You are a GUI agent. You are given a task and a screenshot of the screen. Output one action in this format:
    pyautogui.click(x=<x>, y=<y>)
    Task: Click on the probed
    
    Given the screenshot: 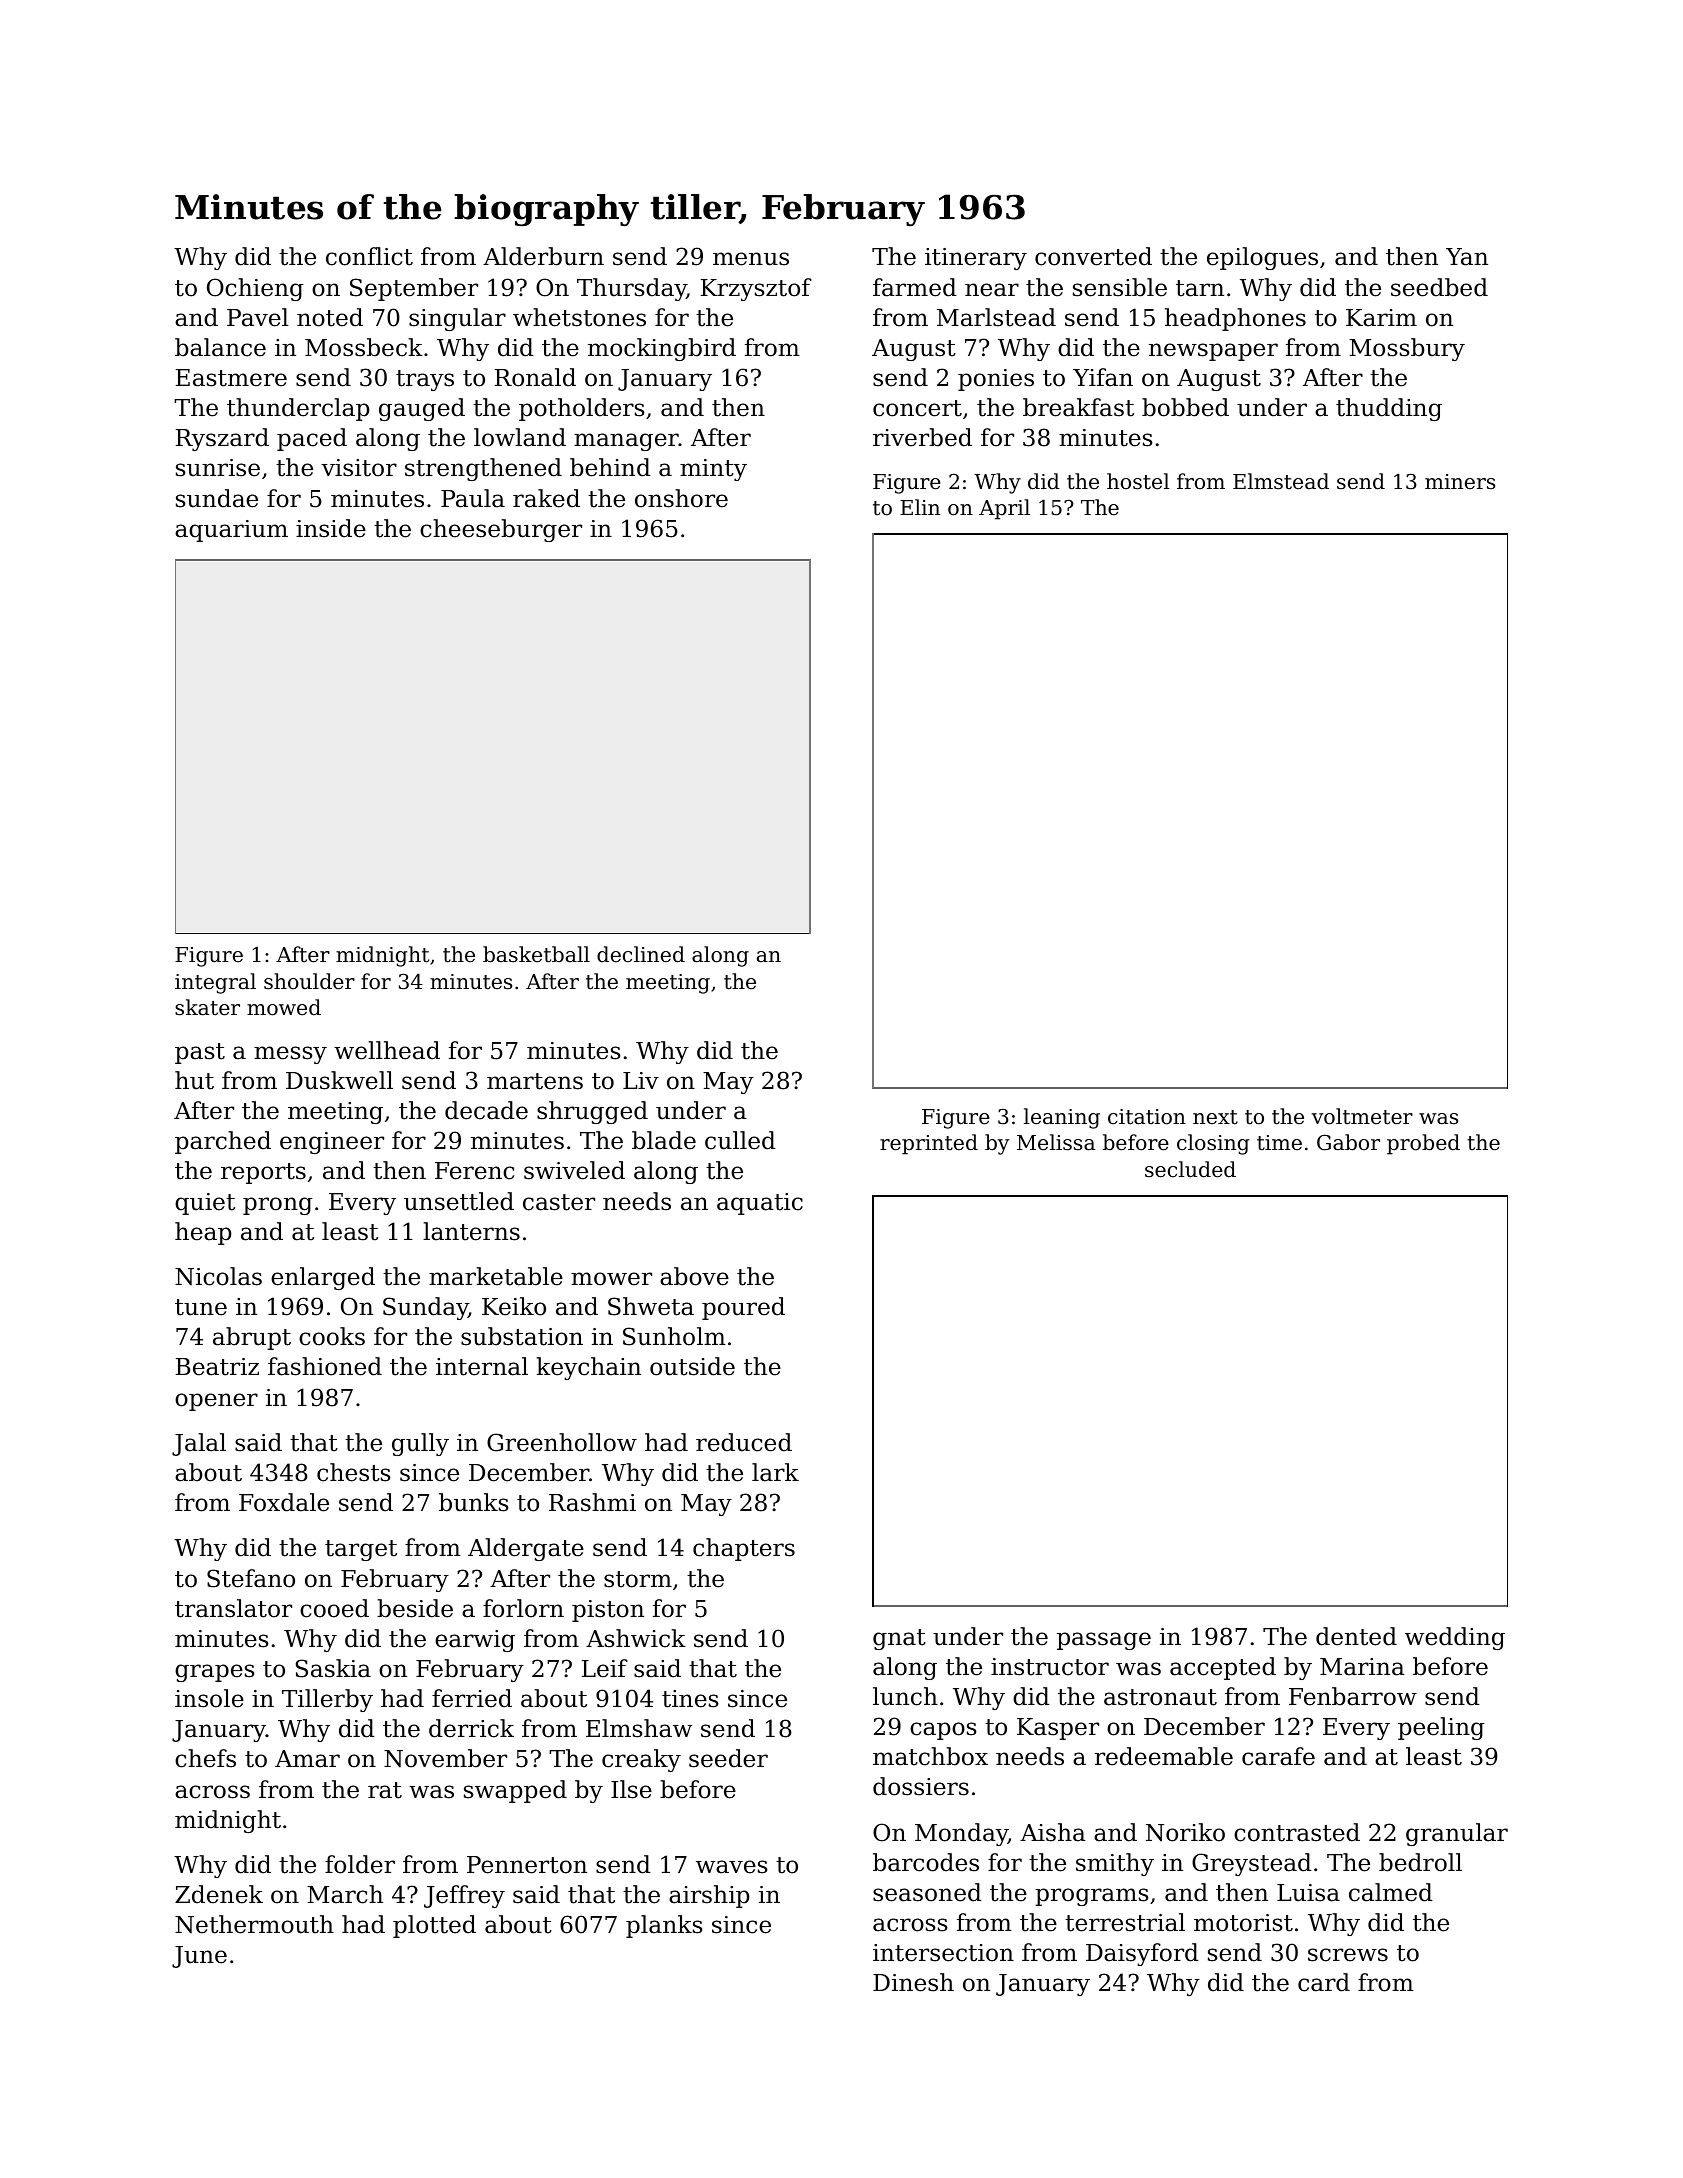 What is the action you would take?
    pyautogui.click(x=1423, y=1144)
